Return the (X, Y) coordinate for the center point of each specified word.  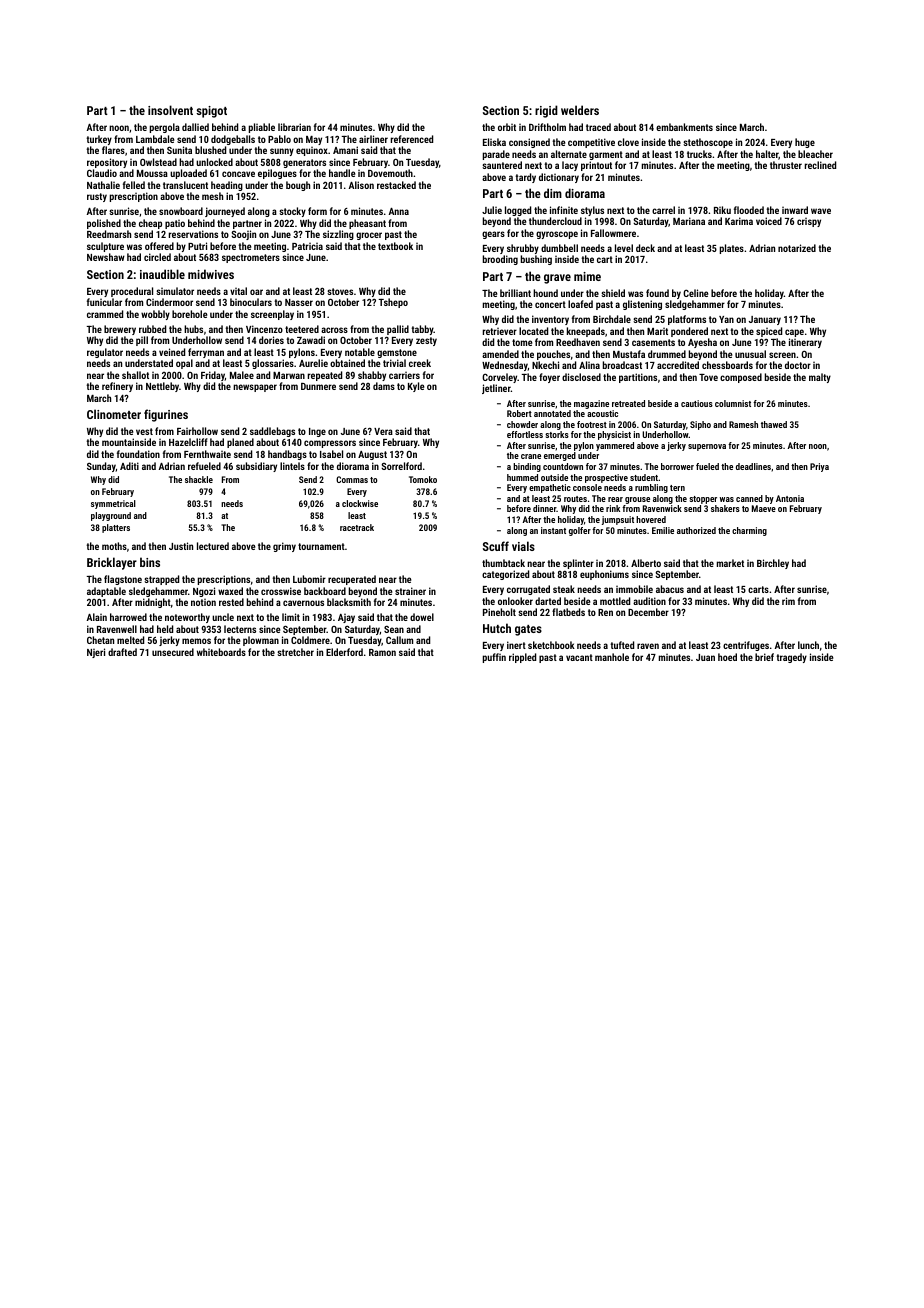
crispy (809, 222)
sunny (282, 152)
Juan (705, 657)
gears (493, 235)
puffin (494, 658)
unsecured (173, 652)
